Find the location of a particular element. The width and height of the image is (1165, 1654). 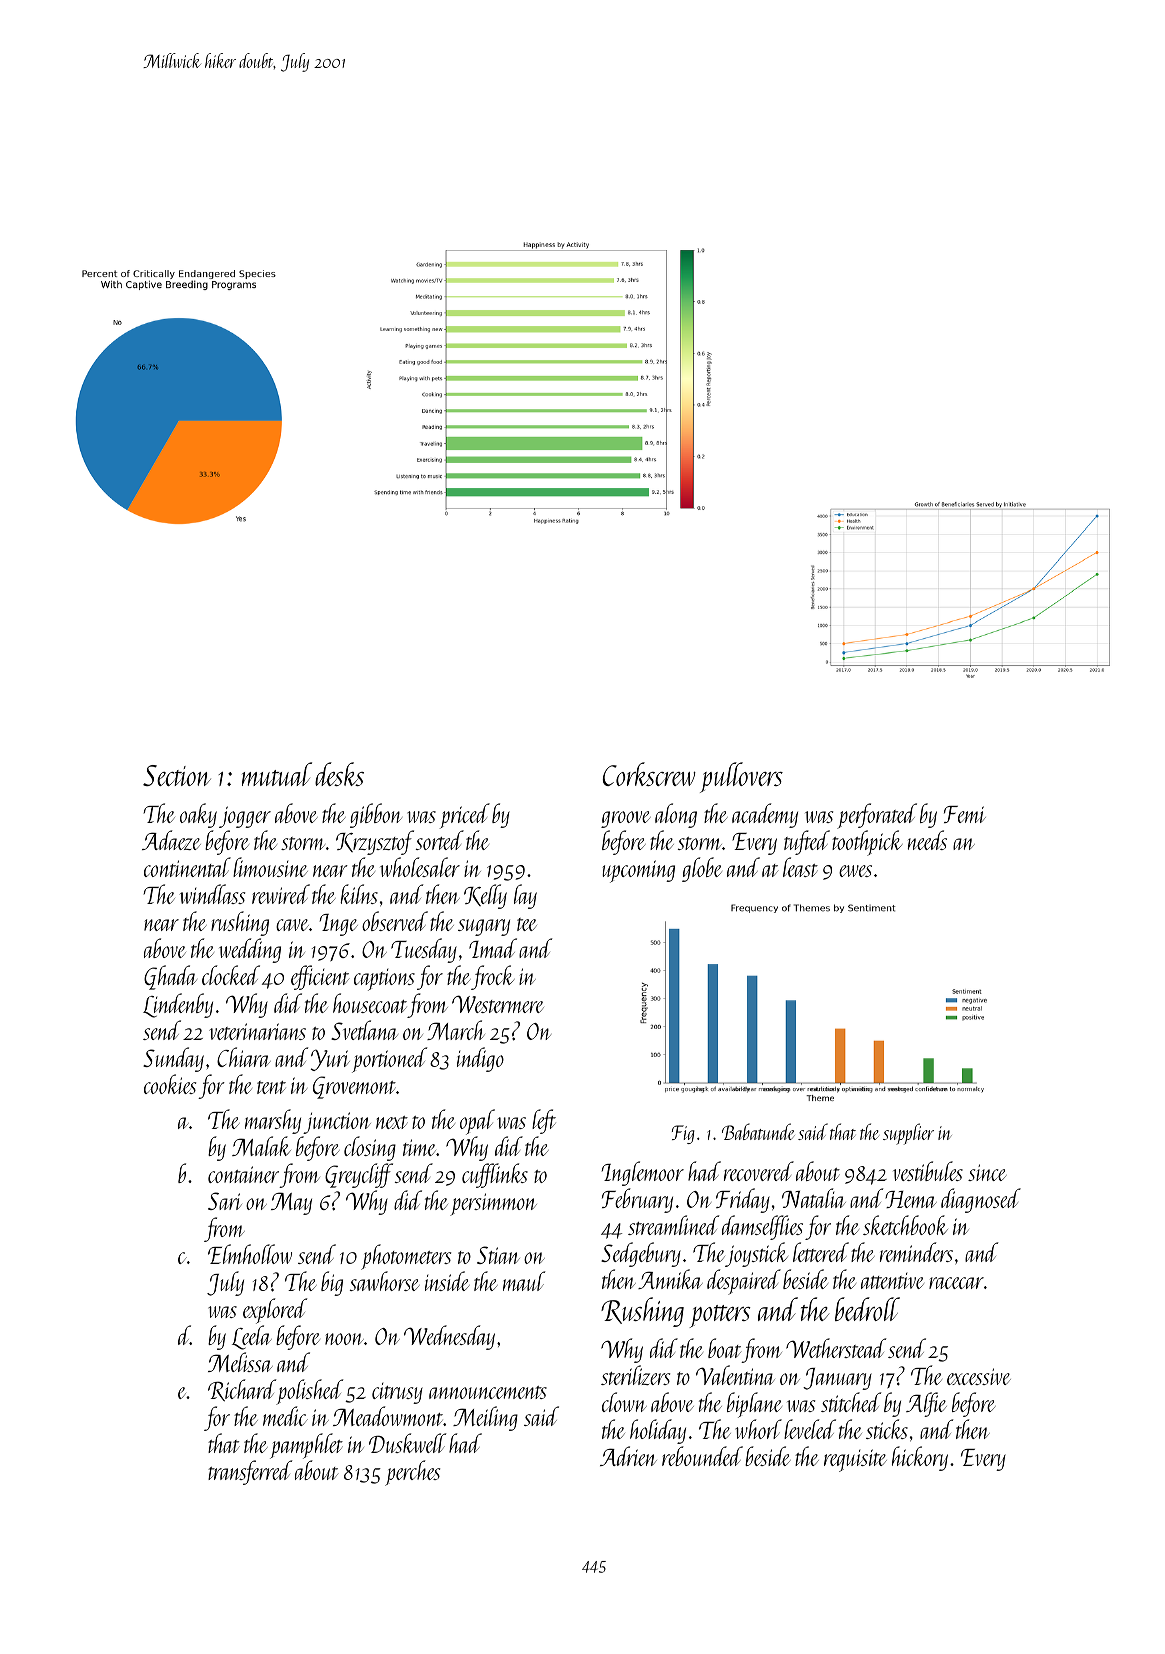

hickory is located at coordinates (920, 1458).
